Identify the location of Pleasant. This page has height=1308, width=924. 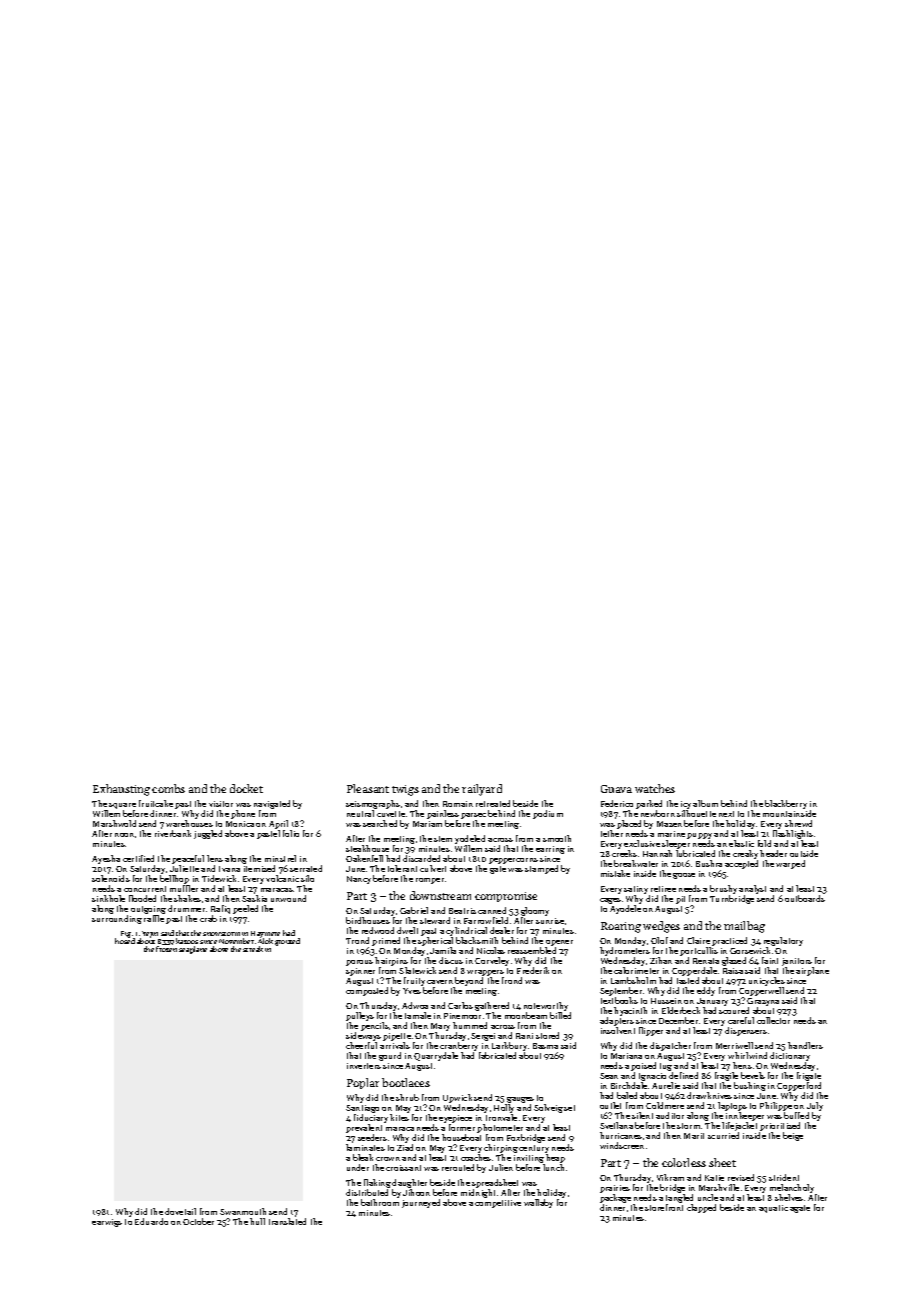
(368, 788).
